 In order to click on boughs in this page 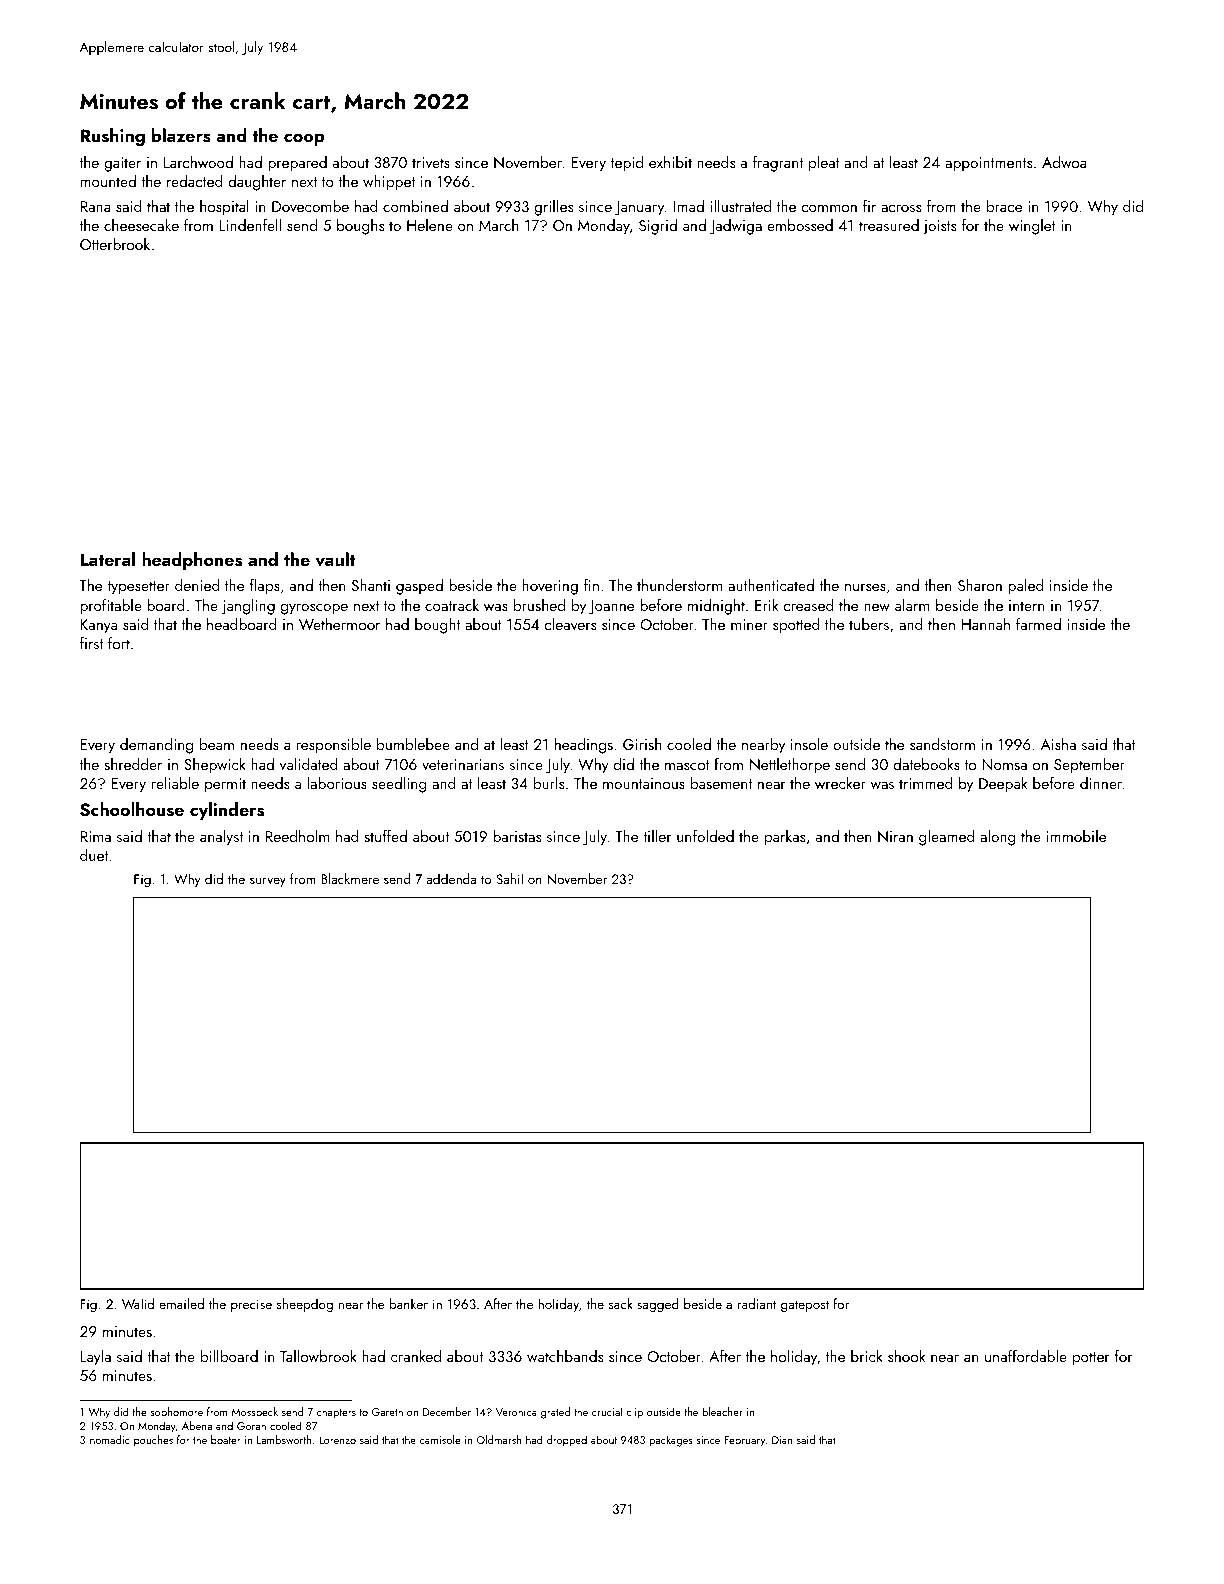, I will do `click(360, 227)`.
